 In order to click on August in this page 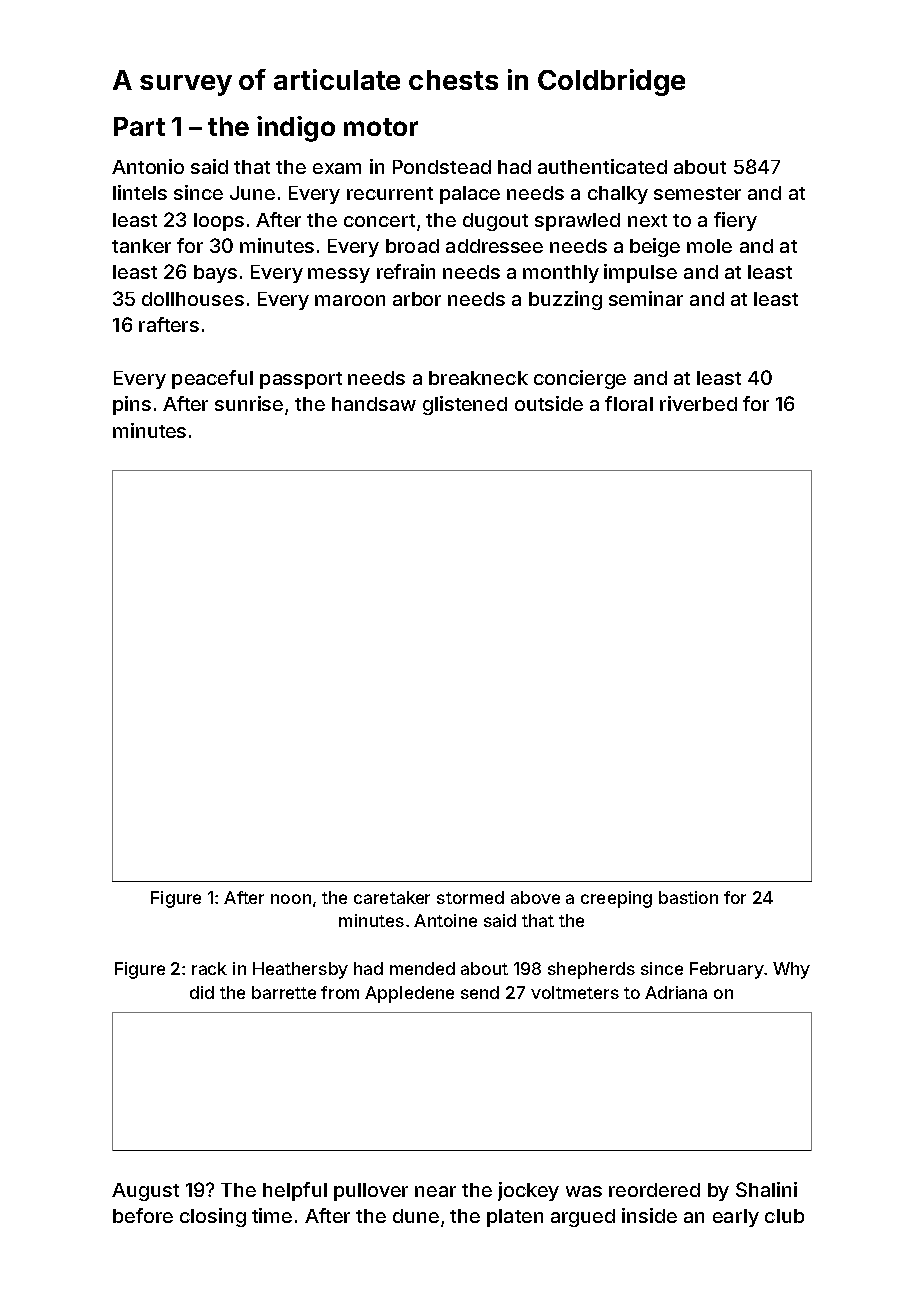, I will do `click(145, 1192)`.
